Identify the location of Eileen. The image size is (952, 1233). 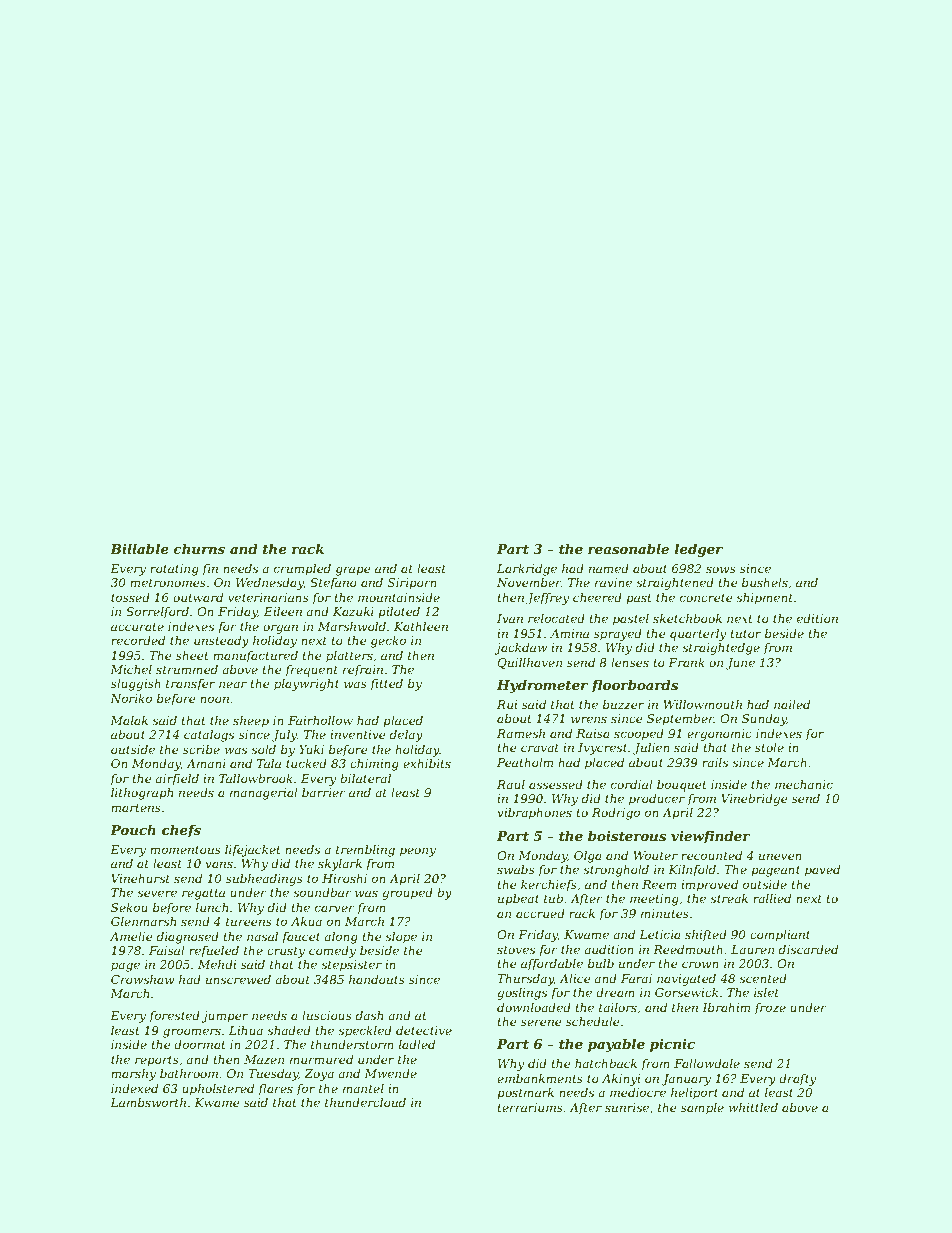
(283, 611).
